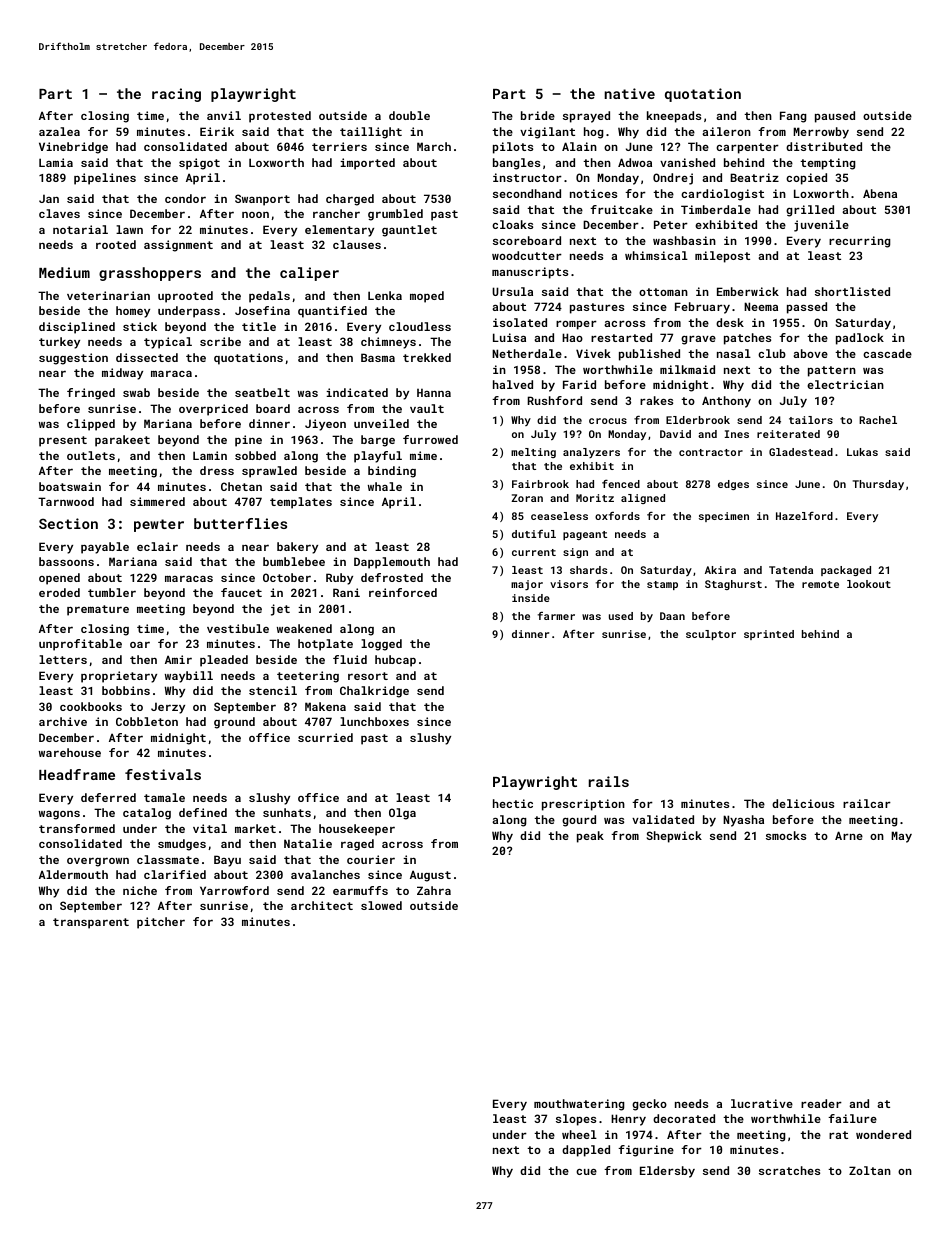  Describe the element at coordinates (730, 322) in the document. I see `desk` at that location.
